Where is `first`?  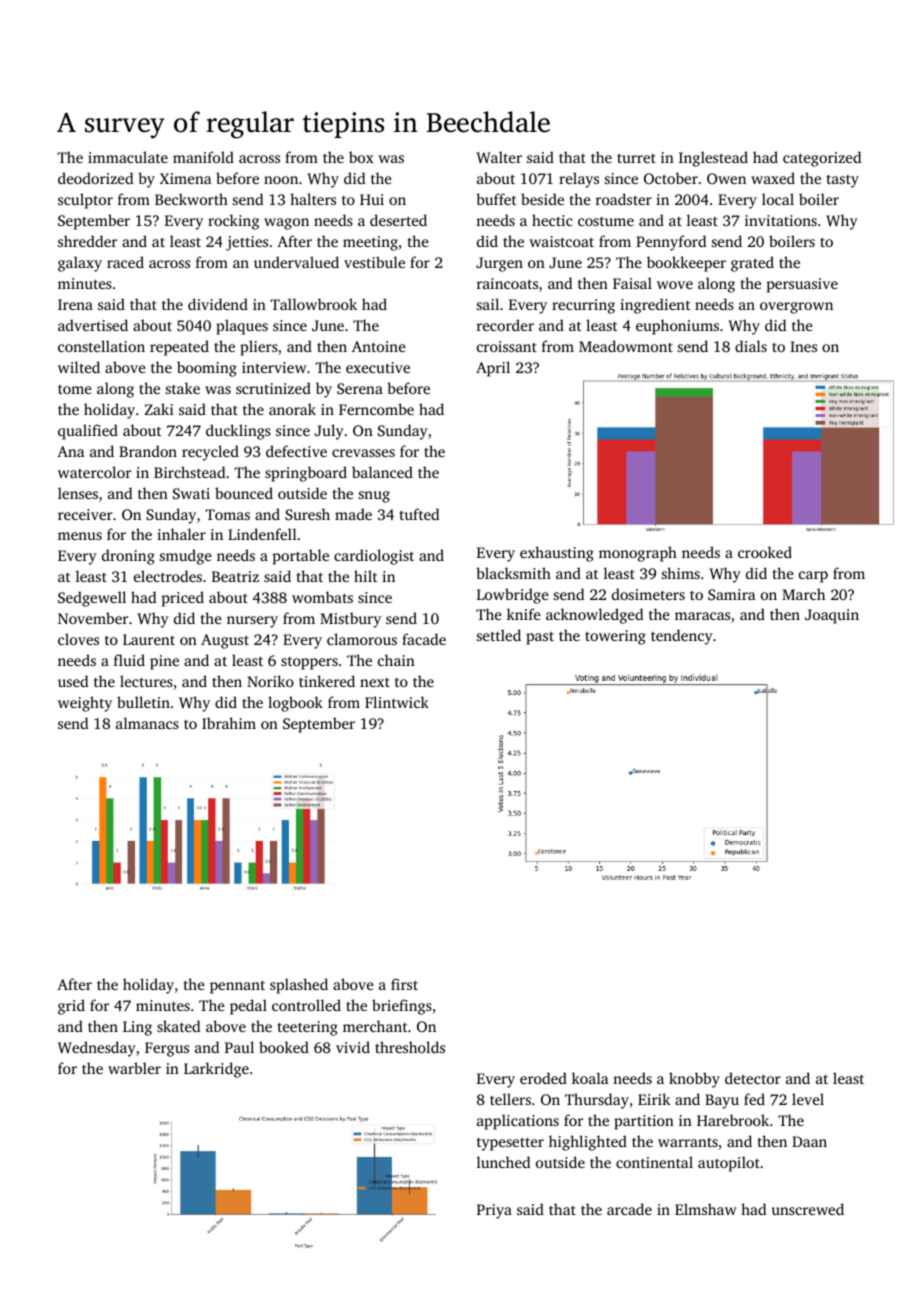 first is located at coordinates (404, 984).
